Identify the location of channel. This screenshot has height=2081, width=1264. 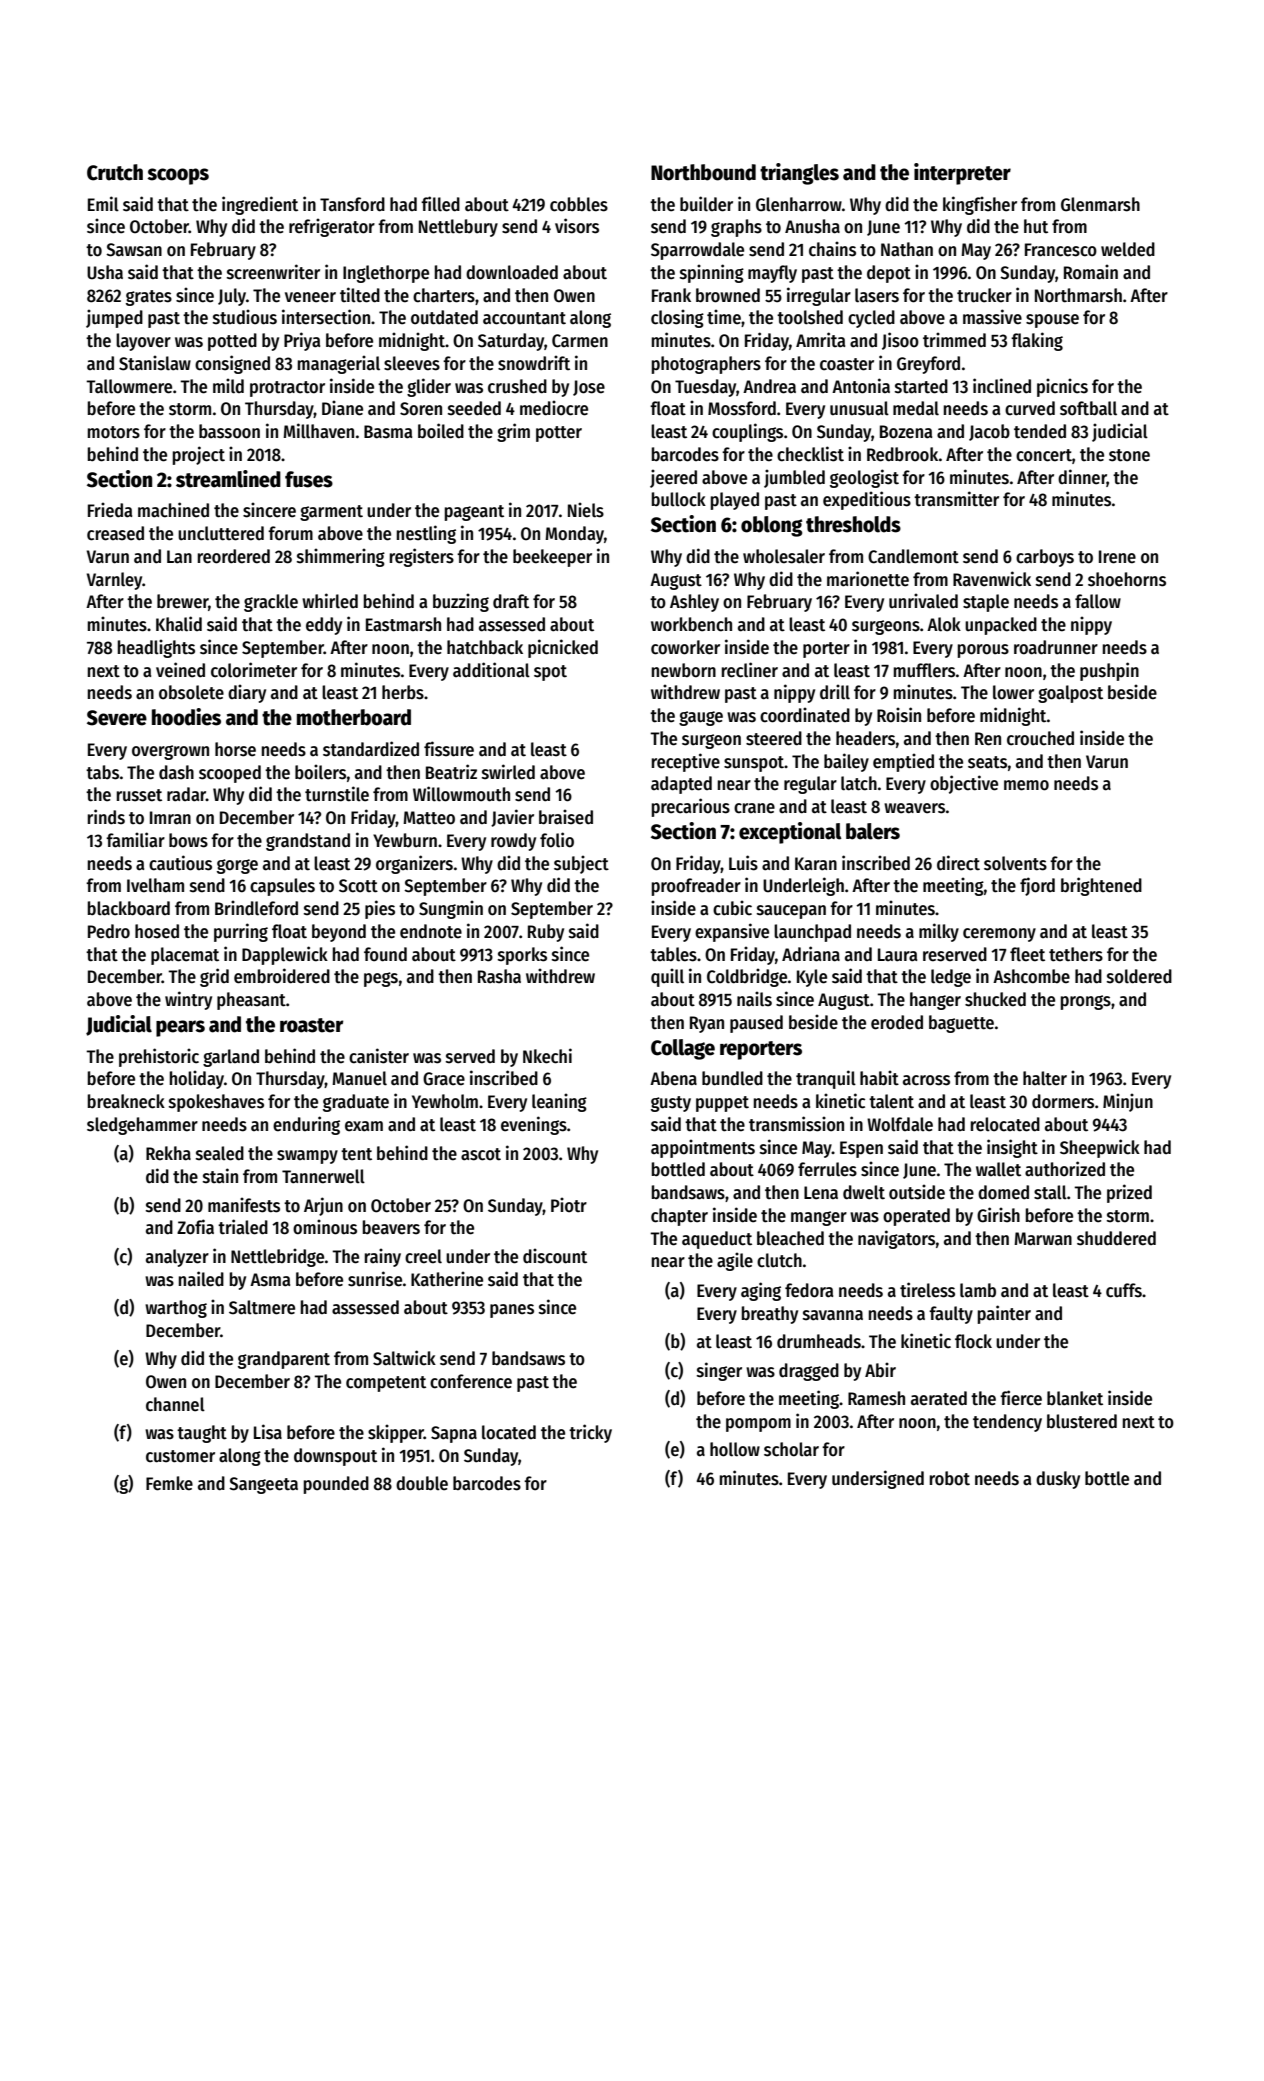
(175, 1404).
